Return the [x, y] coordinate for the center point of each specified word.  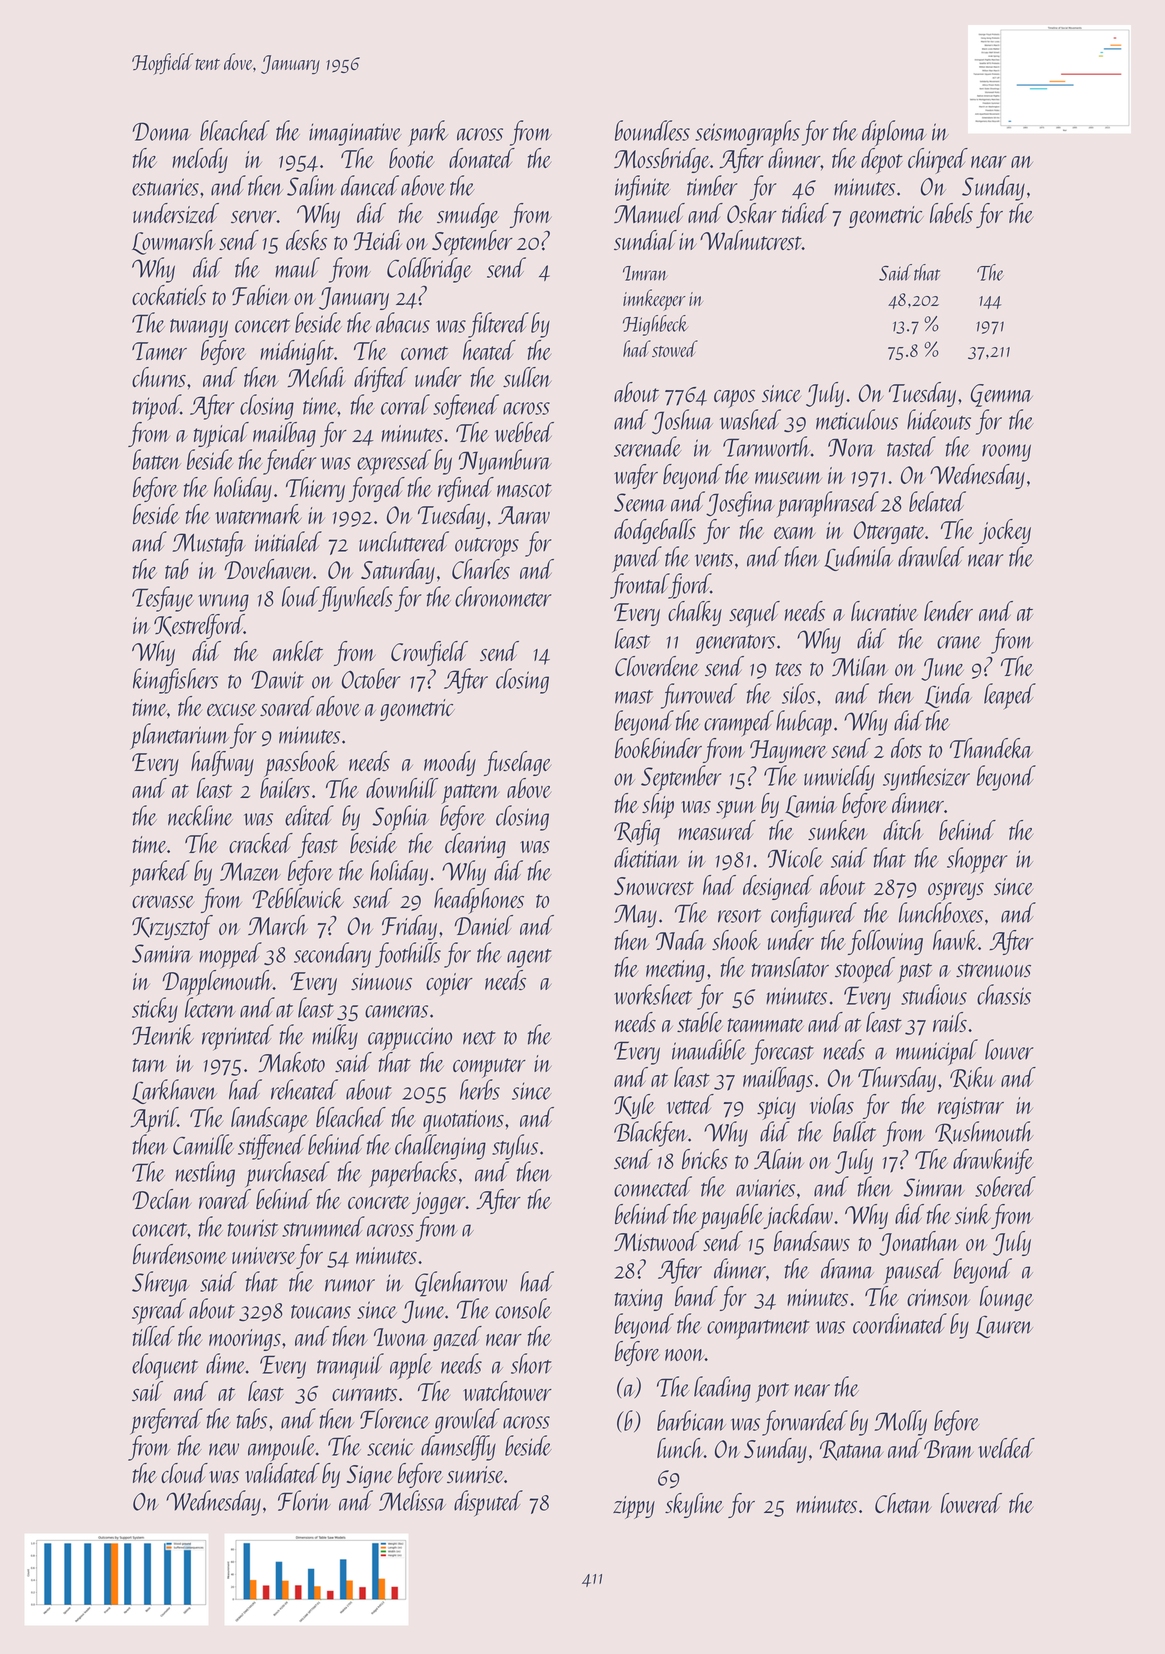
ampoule [282, 1448]
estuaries [165, 187]
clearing [475, 845]
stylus [515, 1147]
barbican [691, 1420]
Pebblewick [298, 898]
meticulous [857, 419]
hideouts [939, 419]
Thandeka [991, 748]
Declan [162, 1199]
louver [1009, 1049]
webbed [524, 432]
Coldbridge [429, 270]
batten [157, 459]
